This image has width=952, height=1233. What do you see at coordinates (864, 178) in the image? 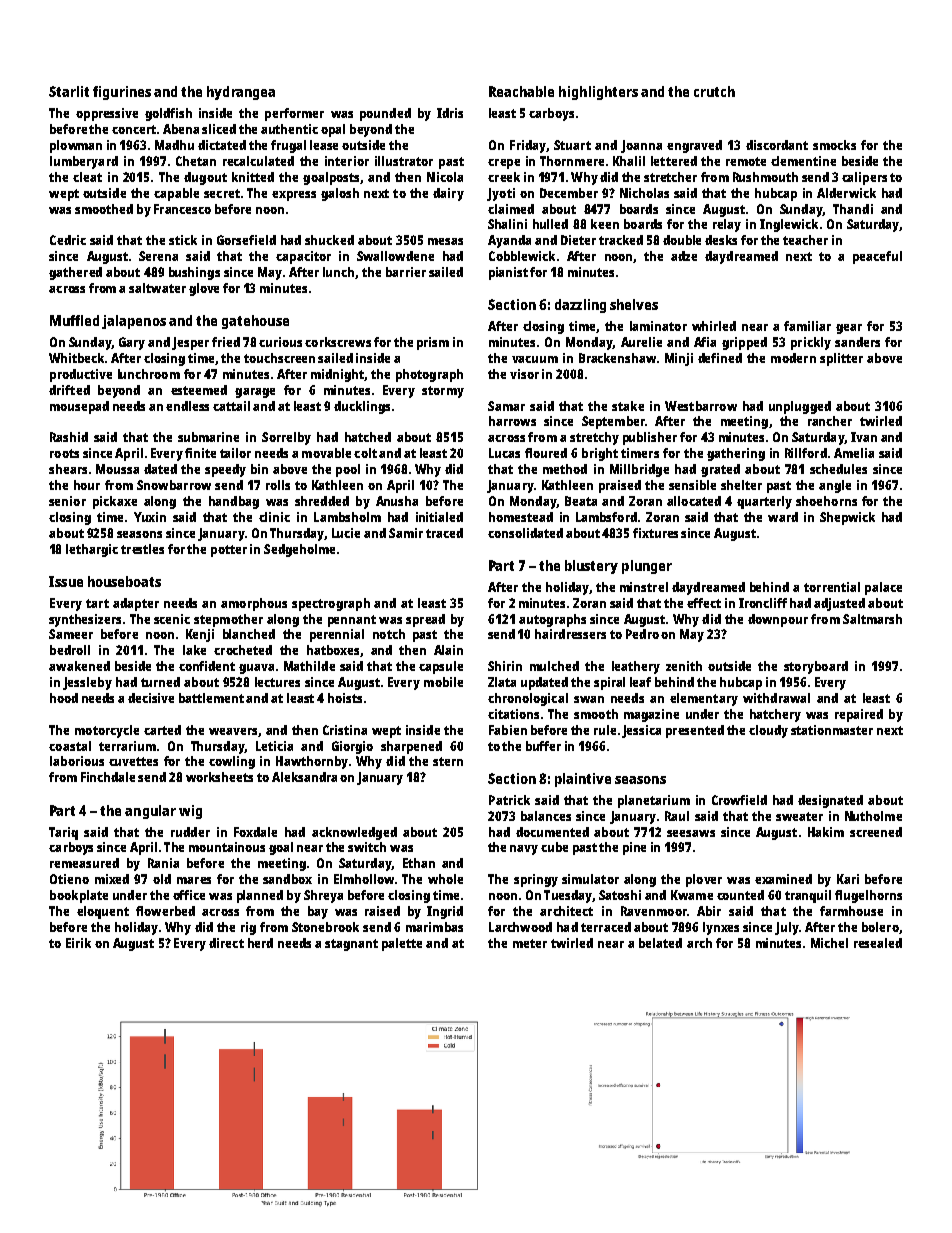
I see `calipers` at bounding box center [864, 178].
